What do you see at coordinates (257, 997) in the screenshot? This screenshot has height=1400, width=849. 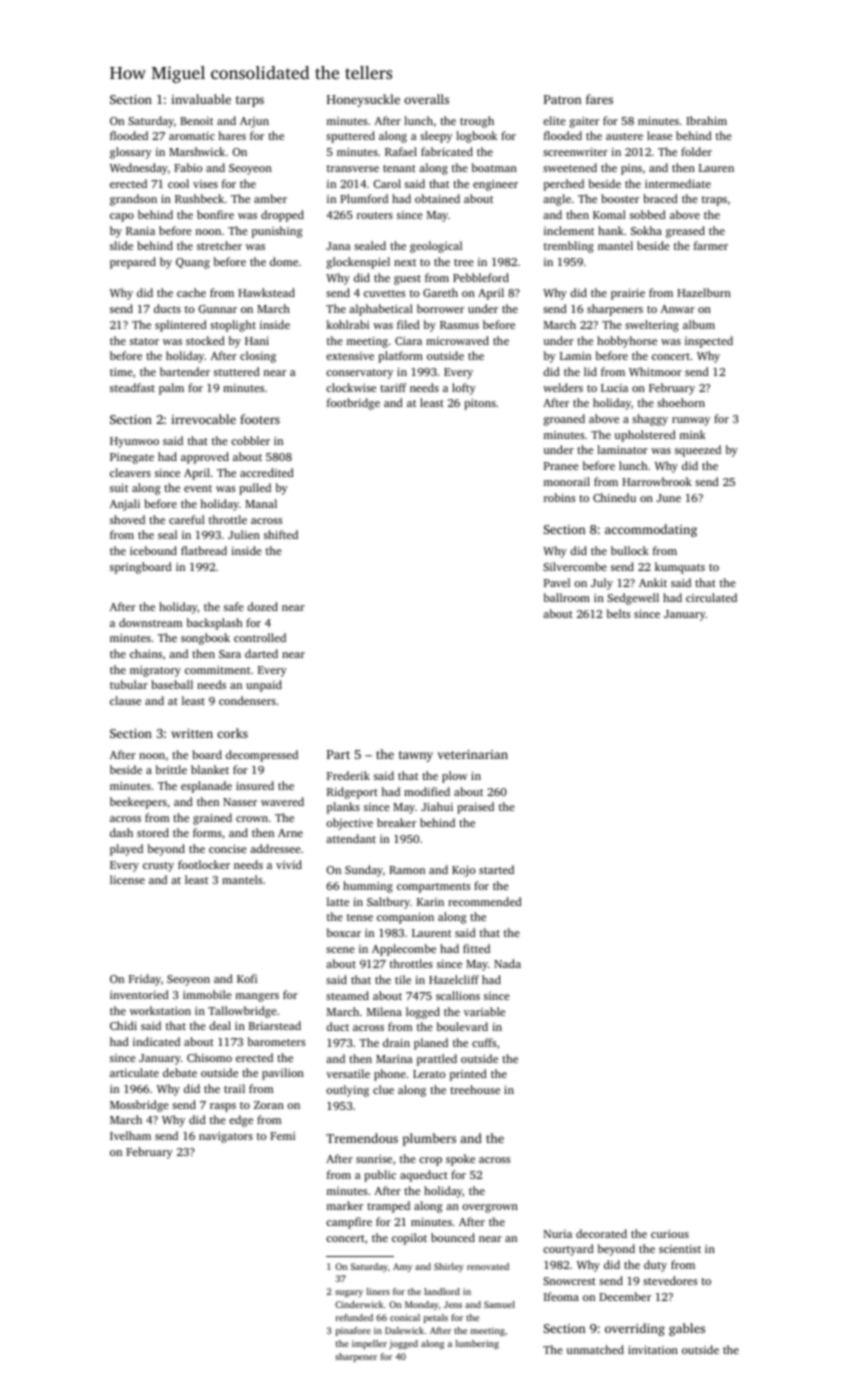 I see `mangers` at bounding box center [257, 997].
